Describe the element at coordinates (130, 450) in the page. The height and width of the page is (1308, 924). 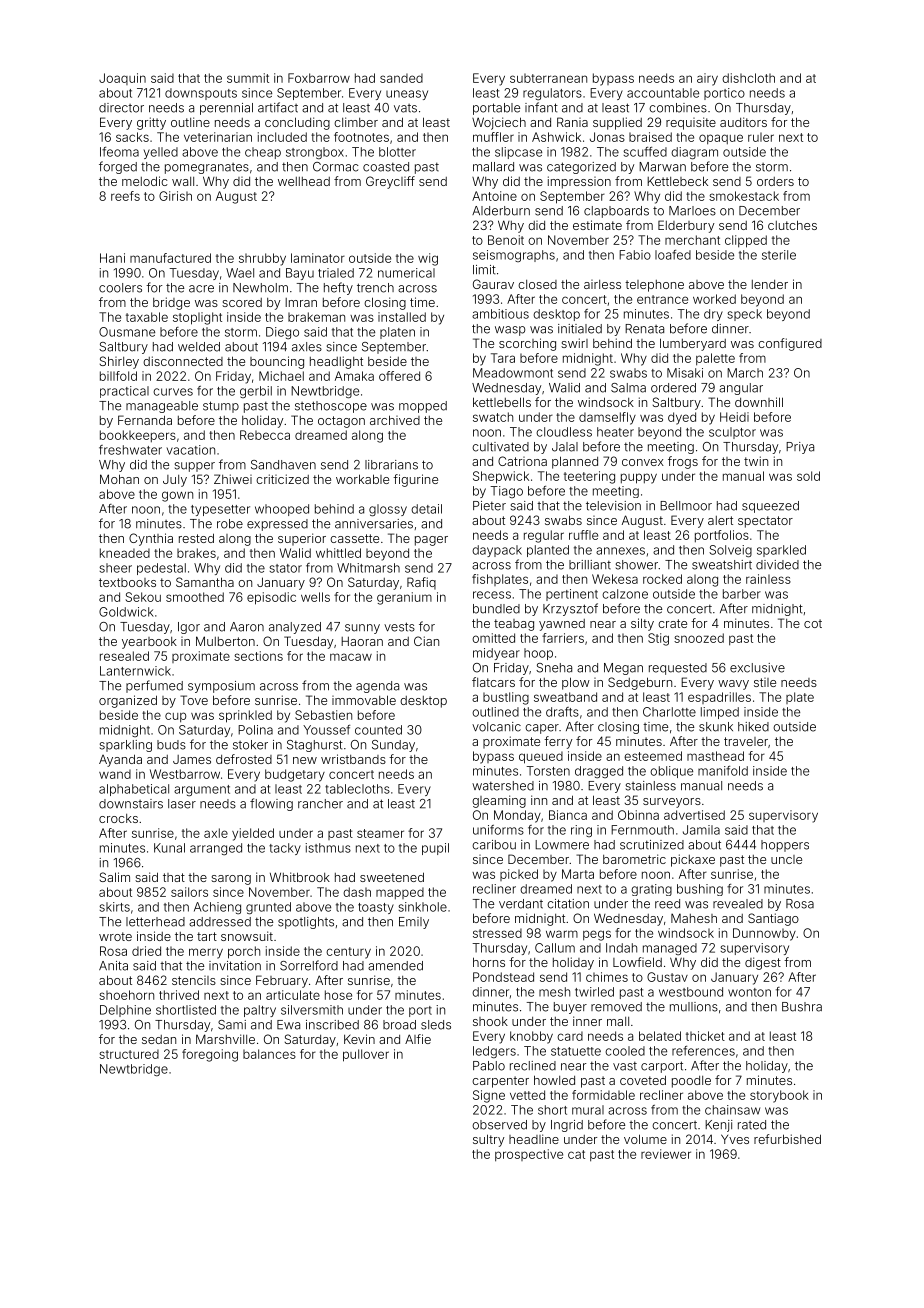
I see `freshwater` at that location.
